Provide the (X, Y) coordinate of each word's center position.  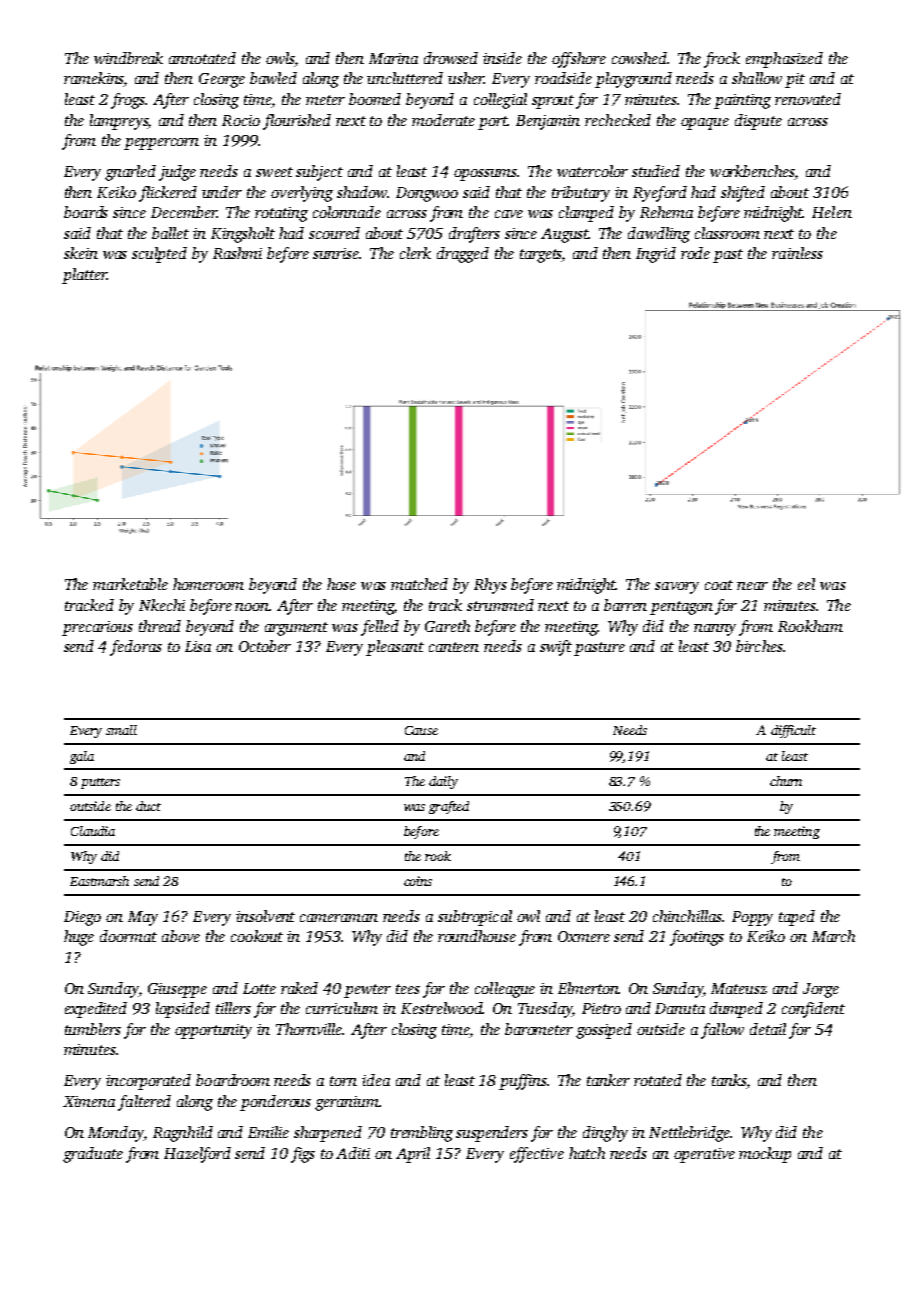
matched (419, 584)
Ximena (89, 1101)
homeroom (208, 584)
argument (296, 629)
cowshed (639, 58)
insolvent (265, 916)
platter (84, 276)
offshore (579, 60)
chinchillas (688, 916)
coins (418, 881)
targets (541, 256)
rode (695, 253)
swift (556, 648)
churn (786, 781)
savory (677, 588)
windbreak (128, 58)
